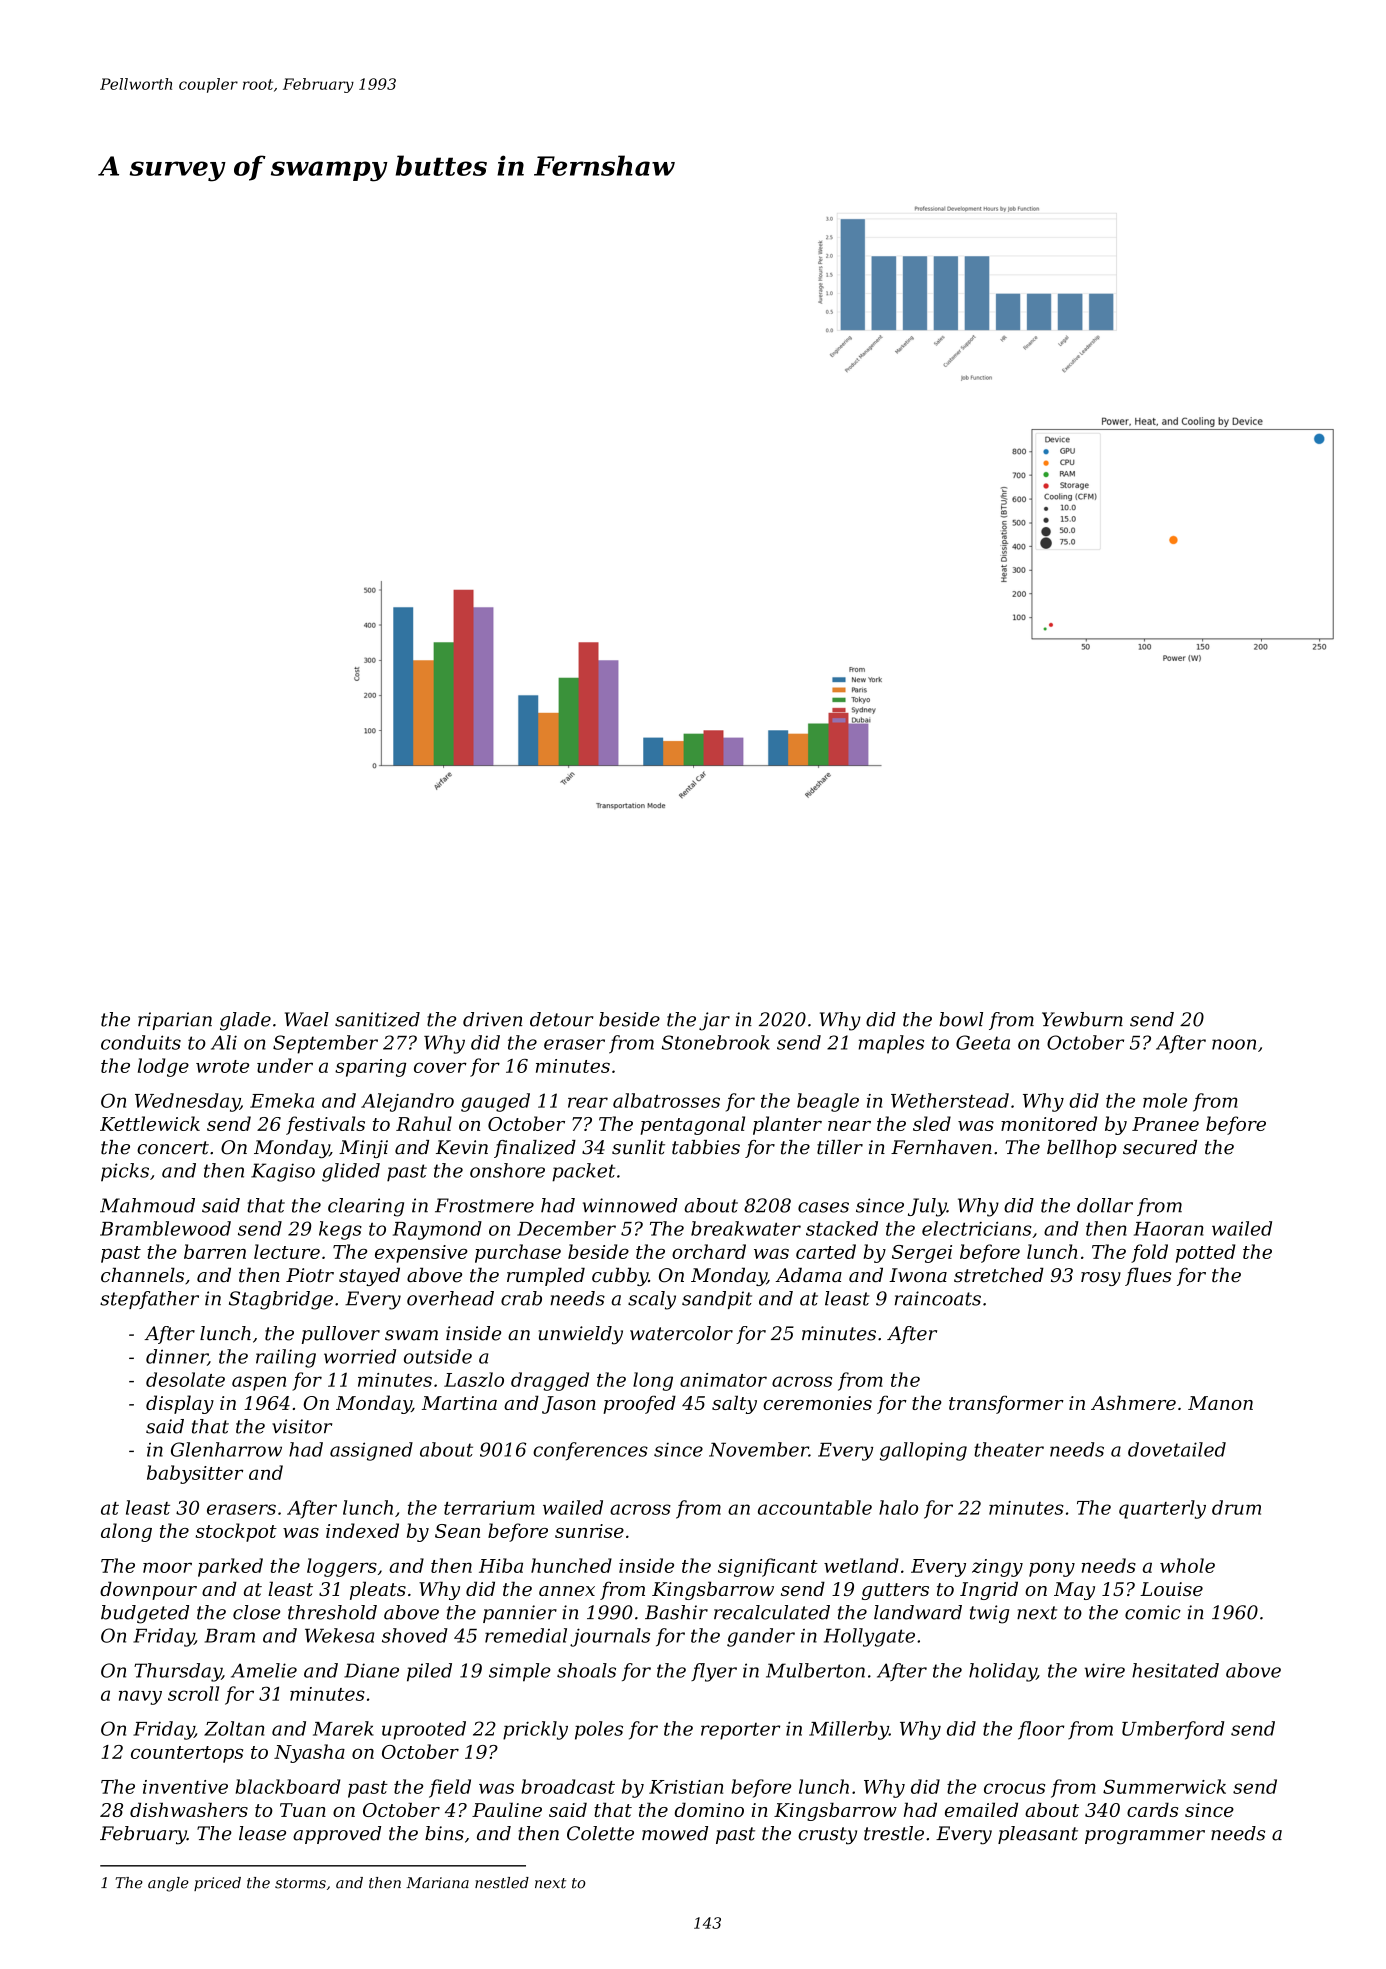 The width and height of the document is (1386, 1969). What do you see at coordinates (717, 1300) in the document?
I see `sandpit` at bounding box center [717, 1300].
